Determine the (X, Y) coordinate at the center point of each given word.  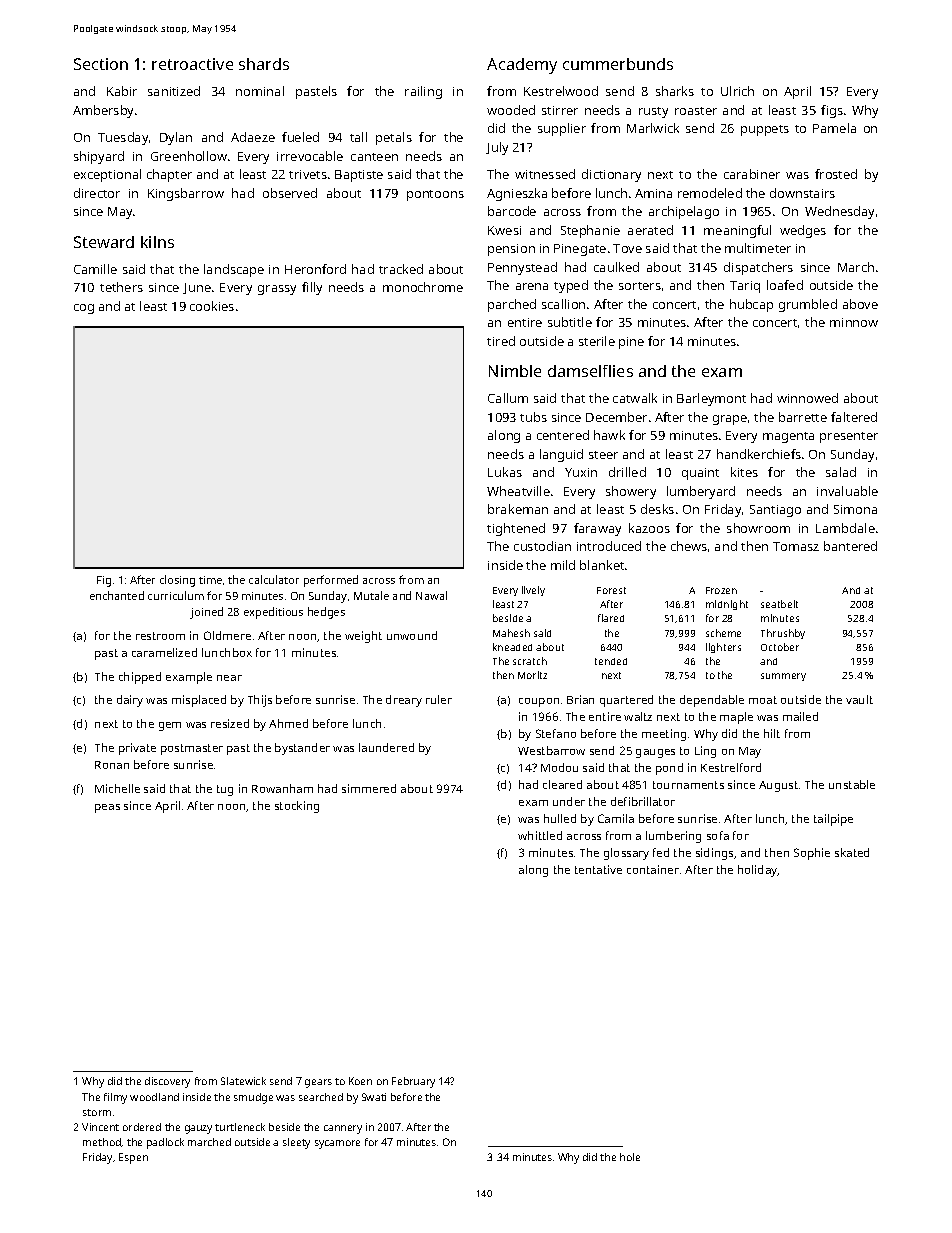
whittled (540, 835)
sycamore (337, 1144)
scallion (563, 304)
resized (230, 723)
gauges (655, 753)
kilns (157, 242)
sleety (296, 1143)
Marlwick (653, 128)
